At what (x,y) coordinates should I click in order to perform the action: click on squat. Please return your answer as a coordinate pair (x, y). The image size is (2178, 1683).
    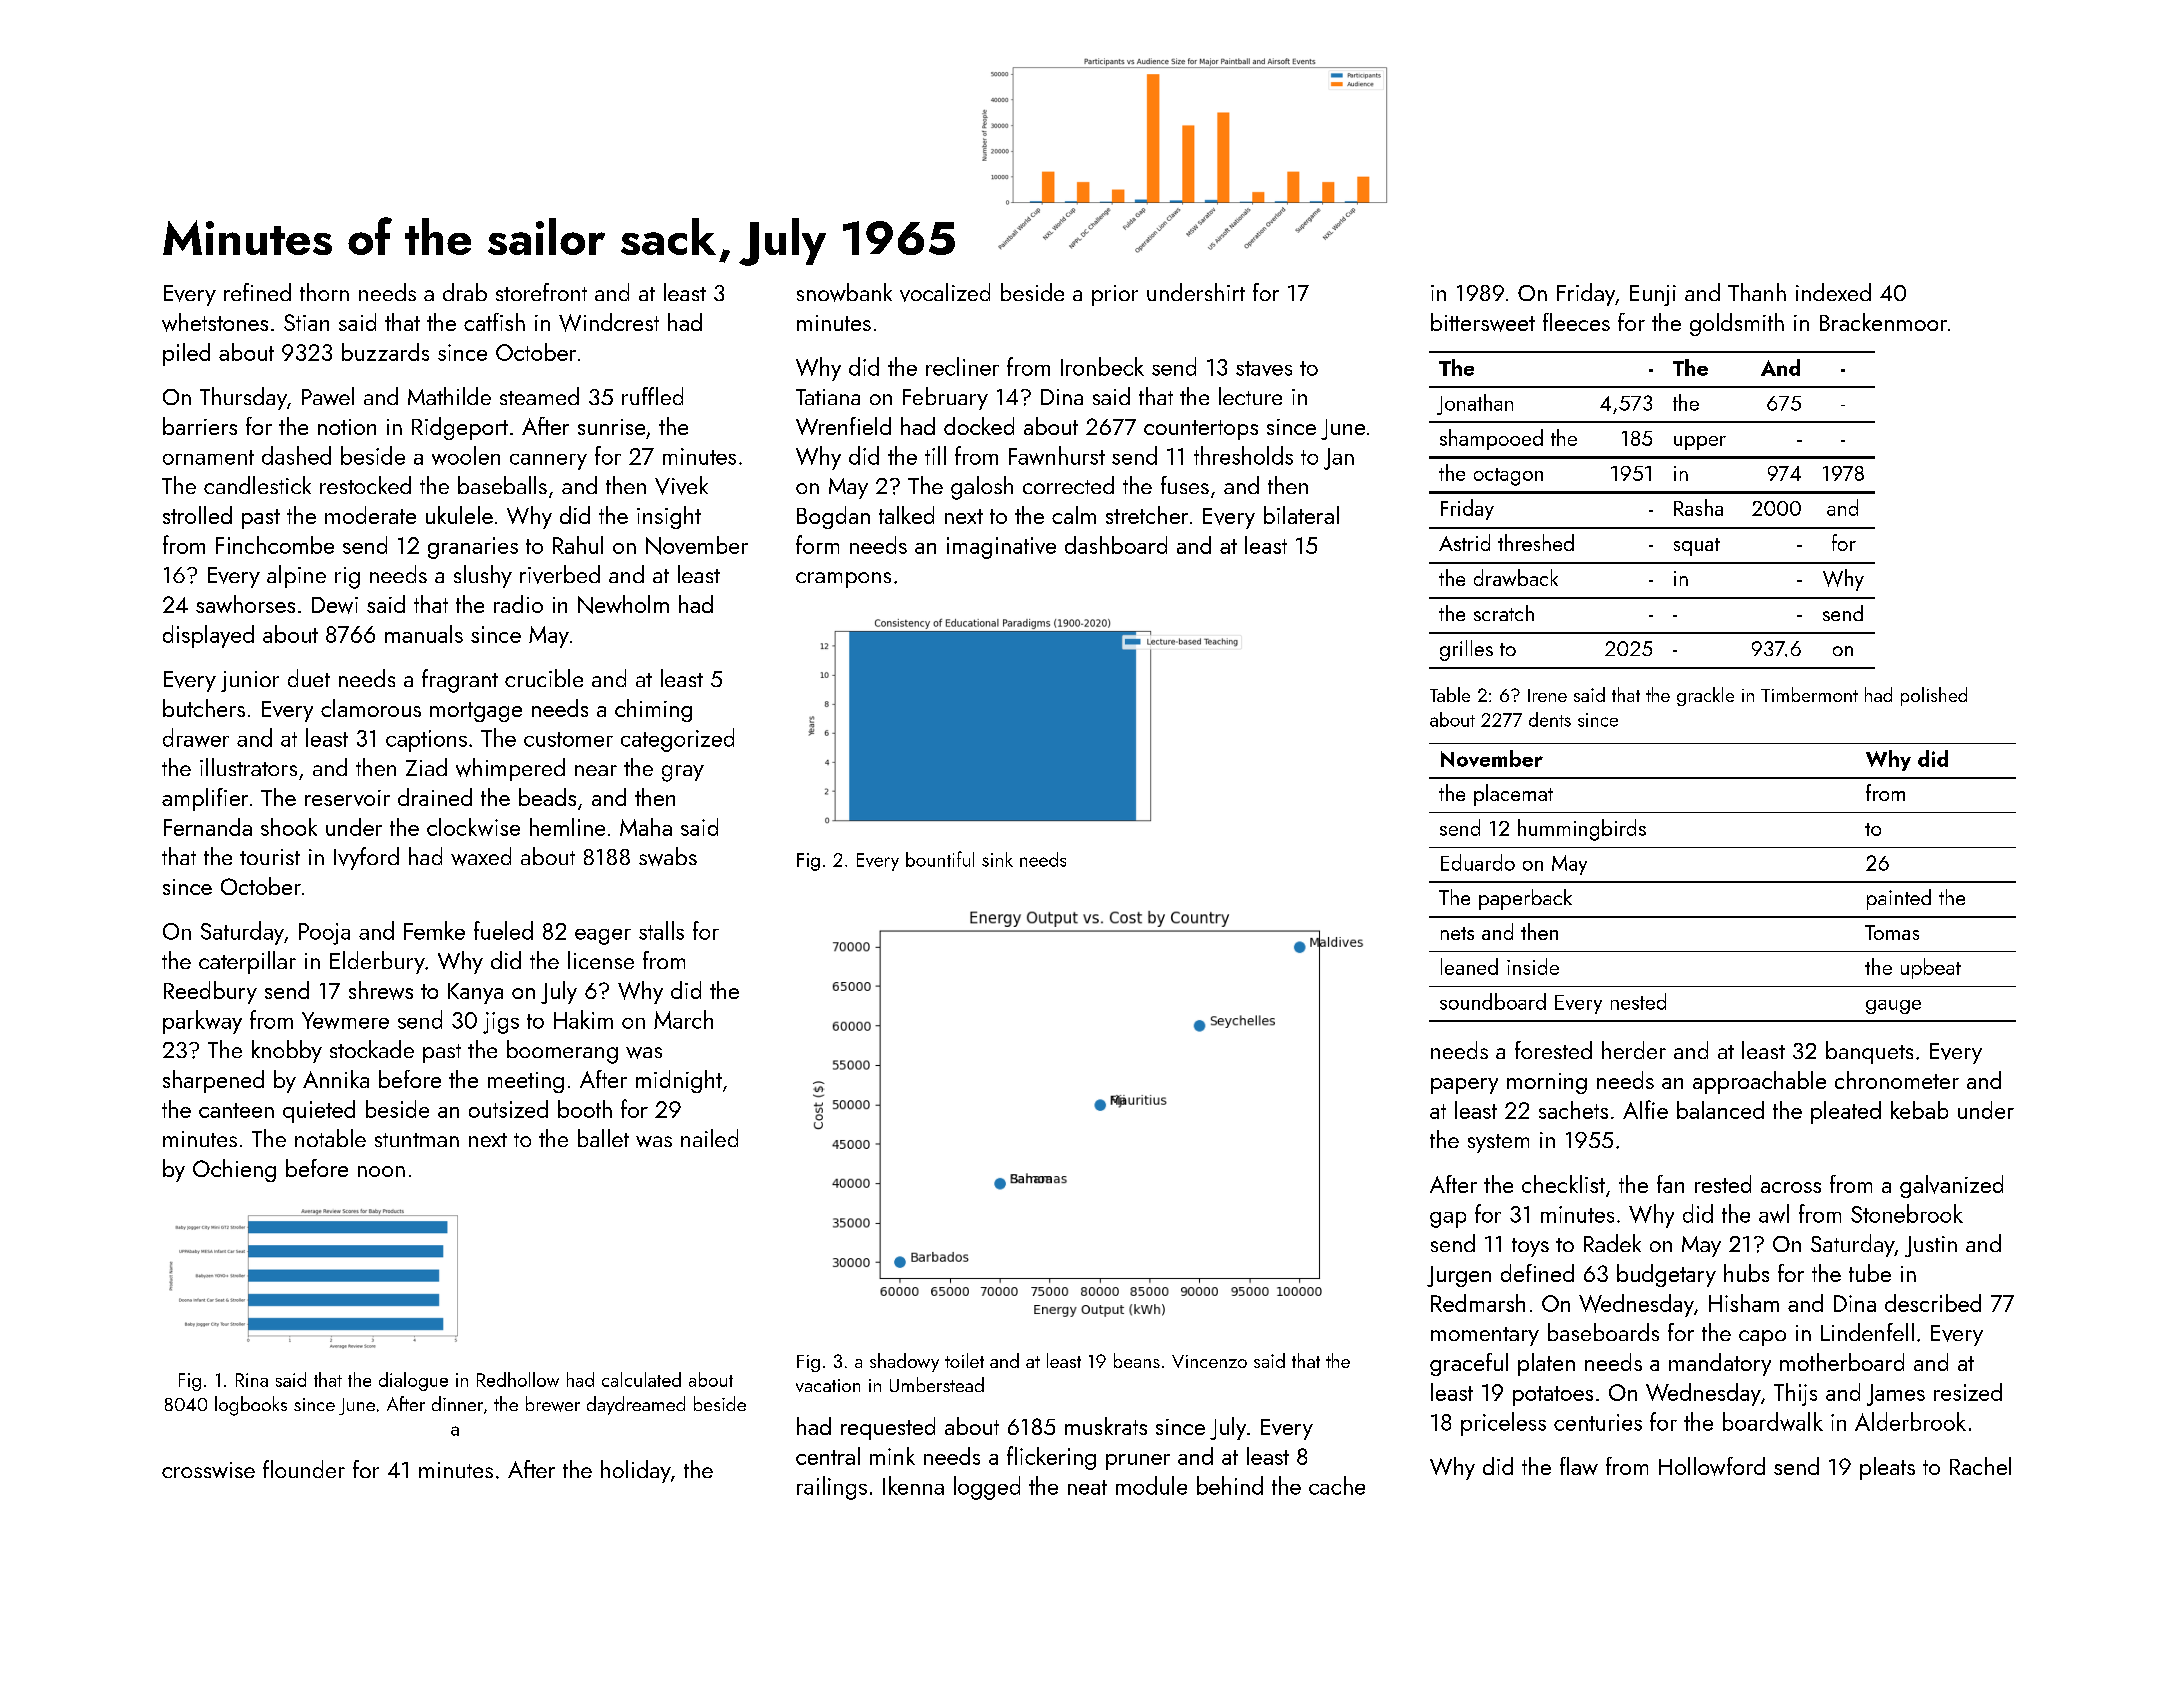
    Looking at the image, I should click on (1697, 547).
